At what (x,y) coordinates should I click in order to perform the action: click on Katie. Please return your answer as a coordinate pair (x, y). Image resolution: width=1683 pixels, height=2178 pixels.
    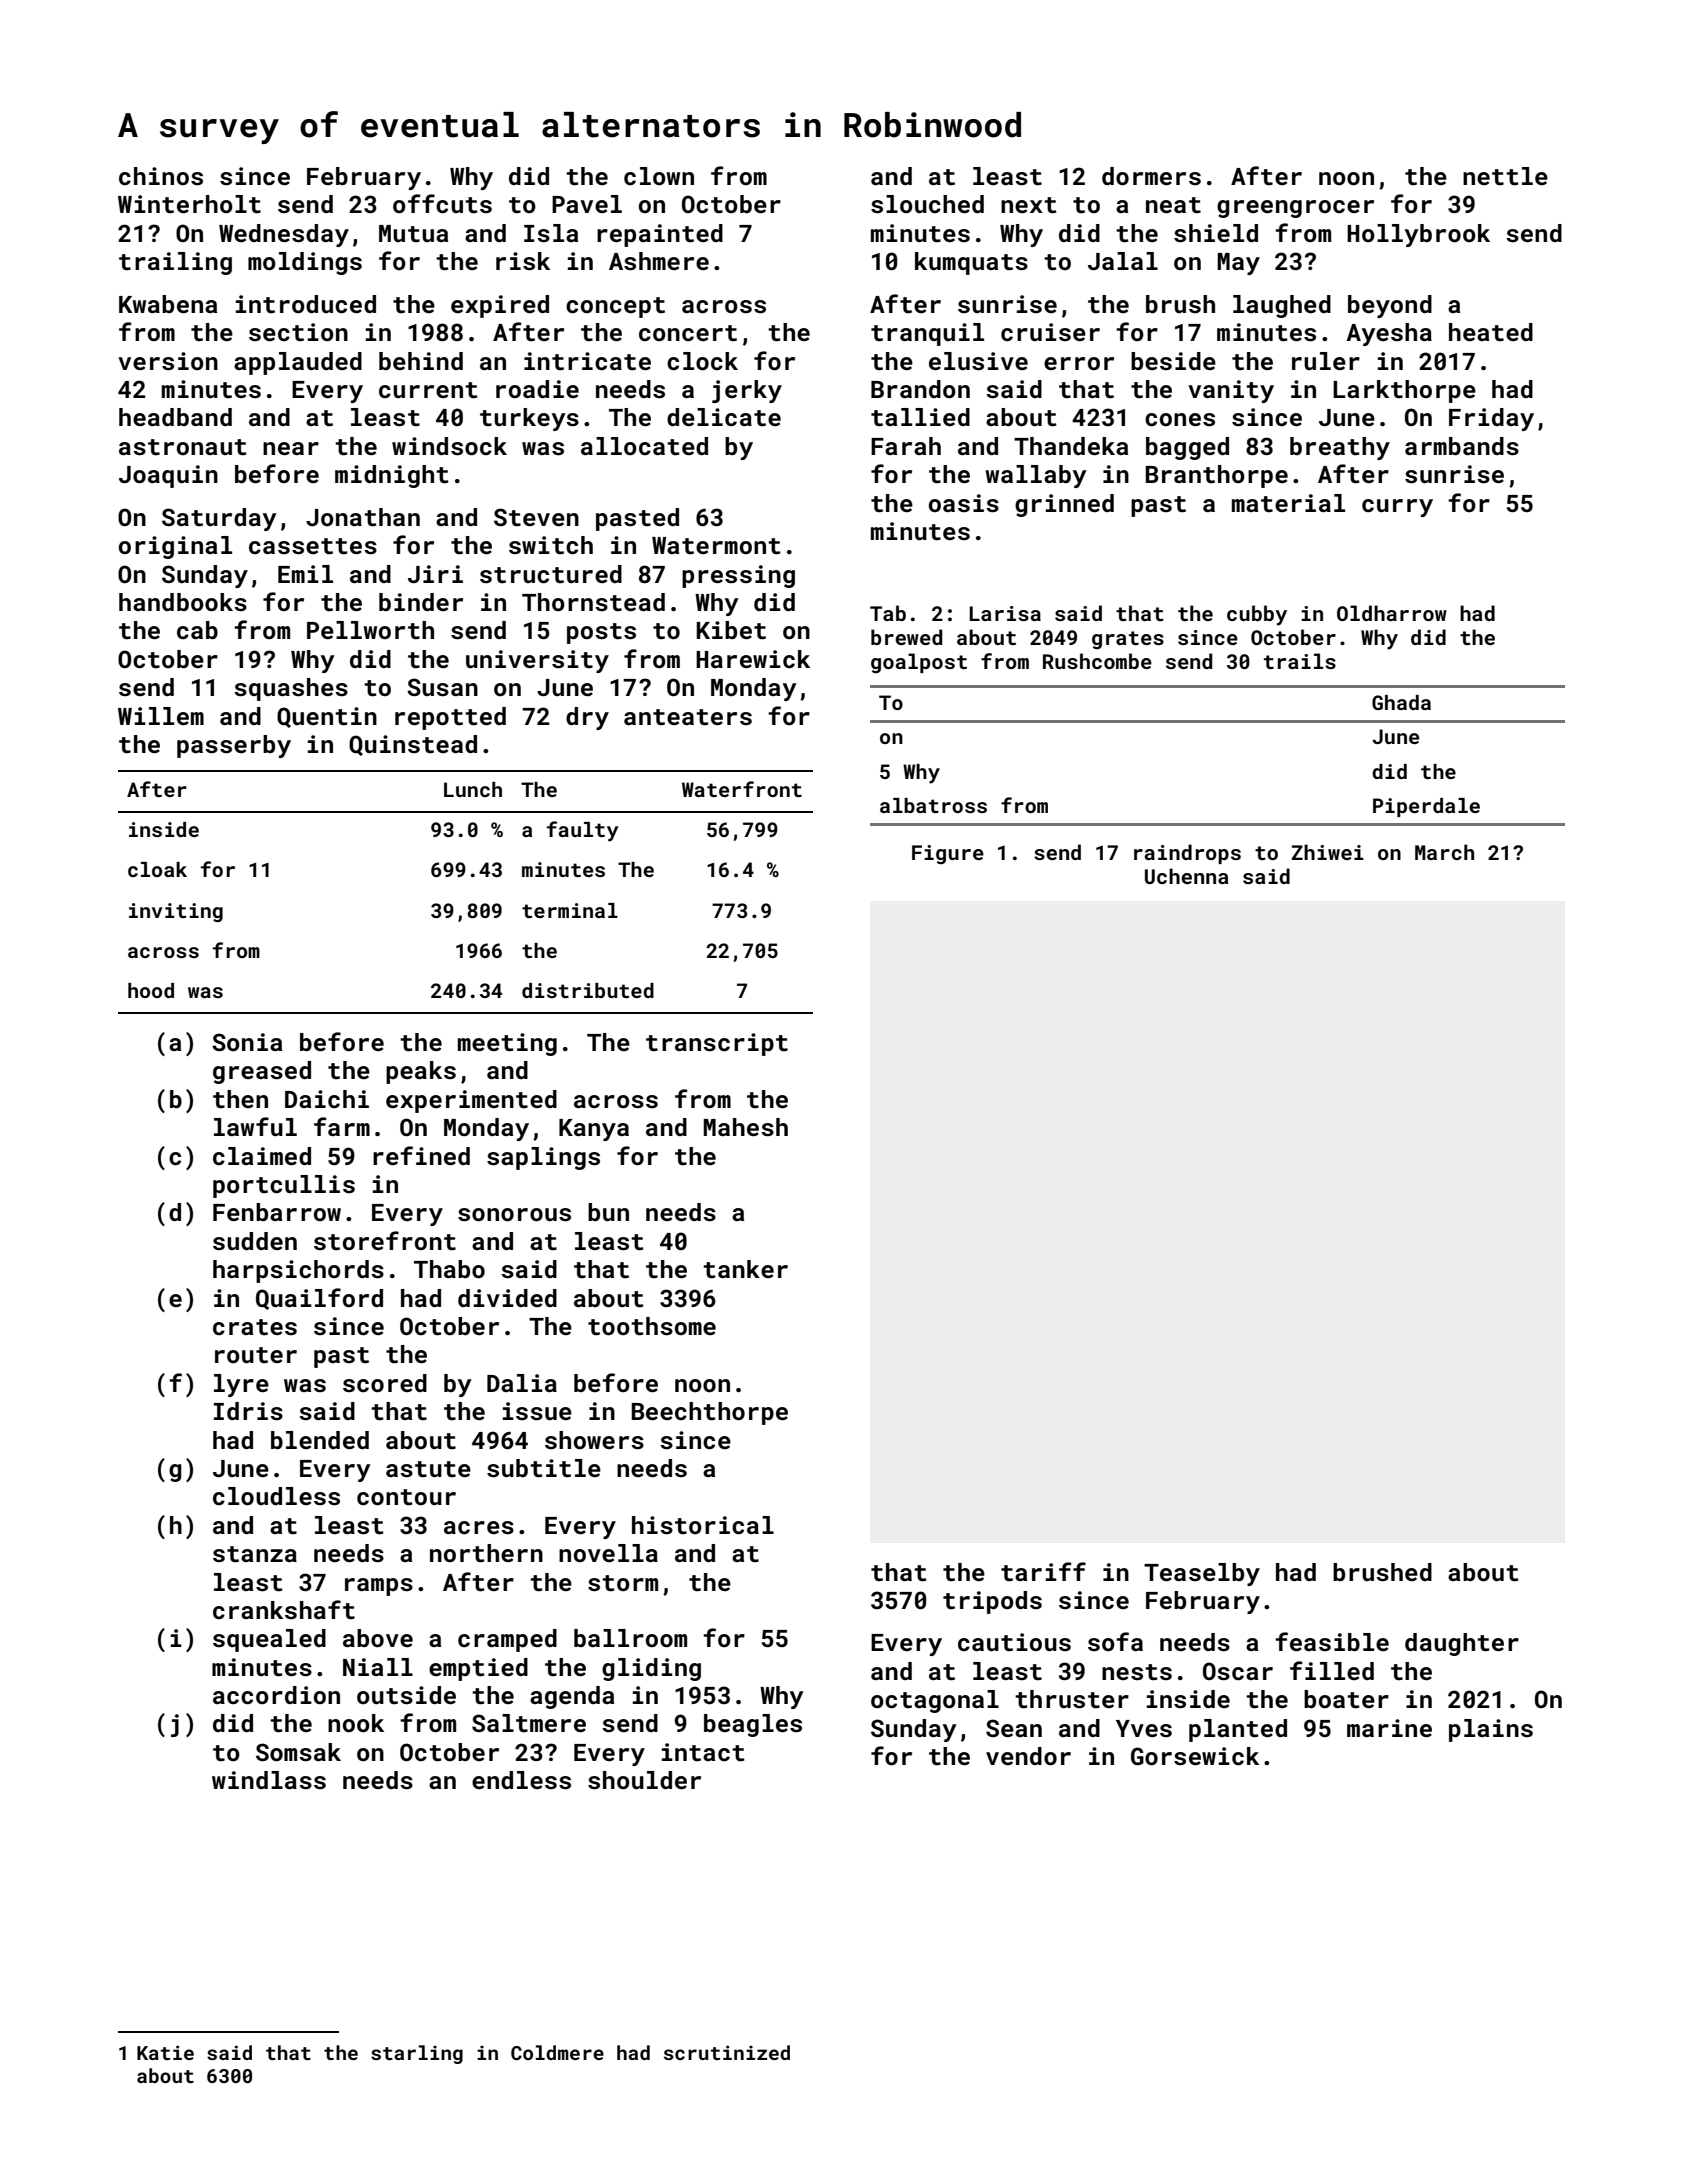
    Looking at the image, I should click on (165, 2052).
